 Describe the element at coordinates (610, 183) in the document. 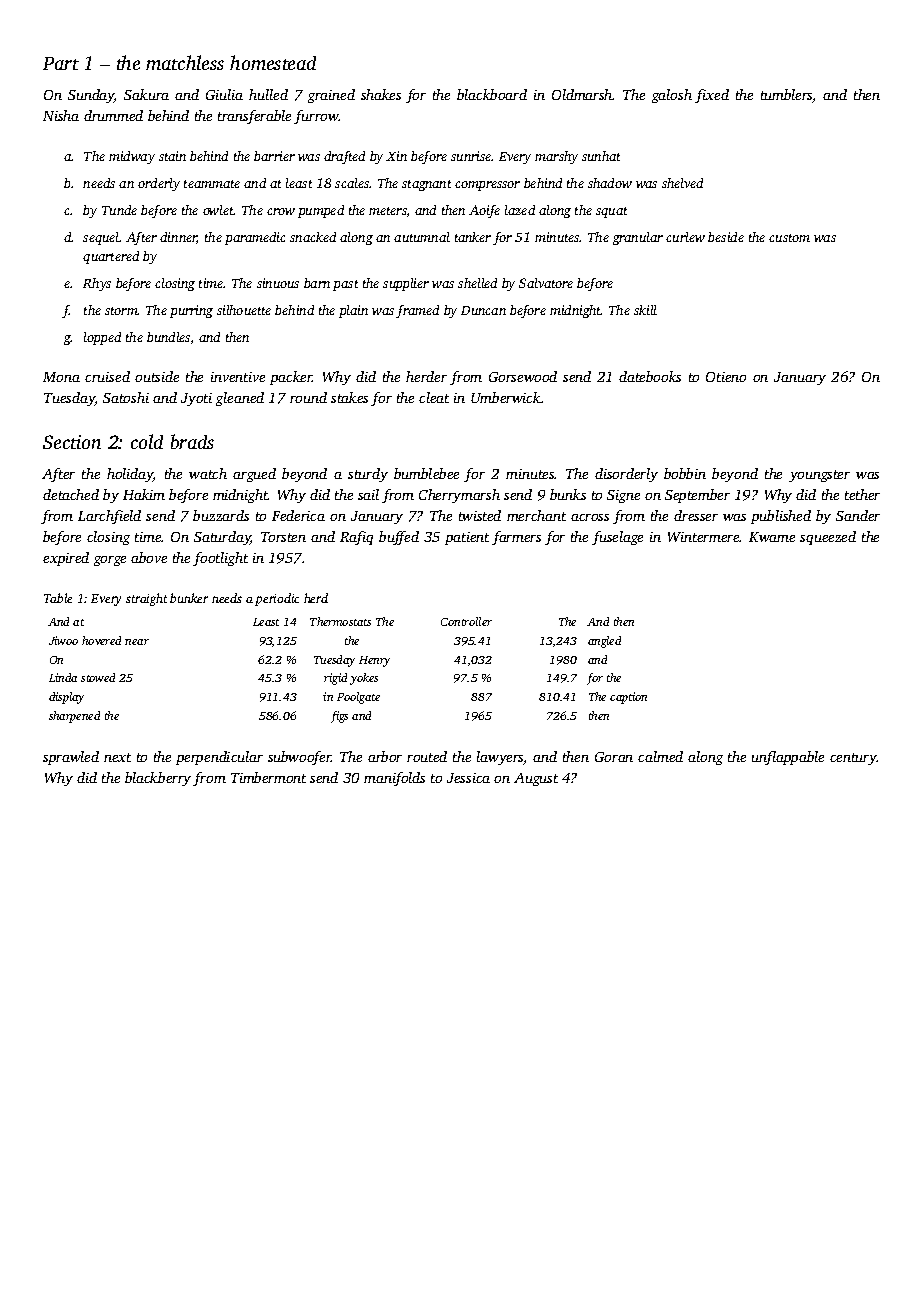

I see `shadow` at that location.
